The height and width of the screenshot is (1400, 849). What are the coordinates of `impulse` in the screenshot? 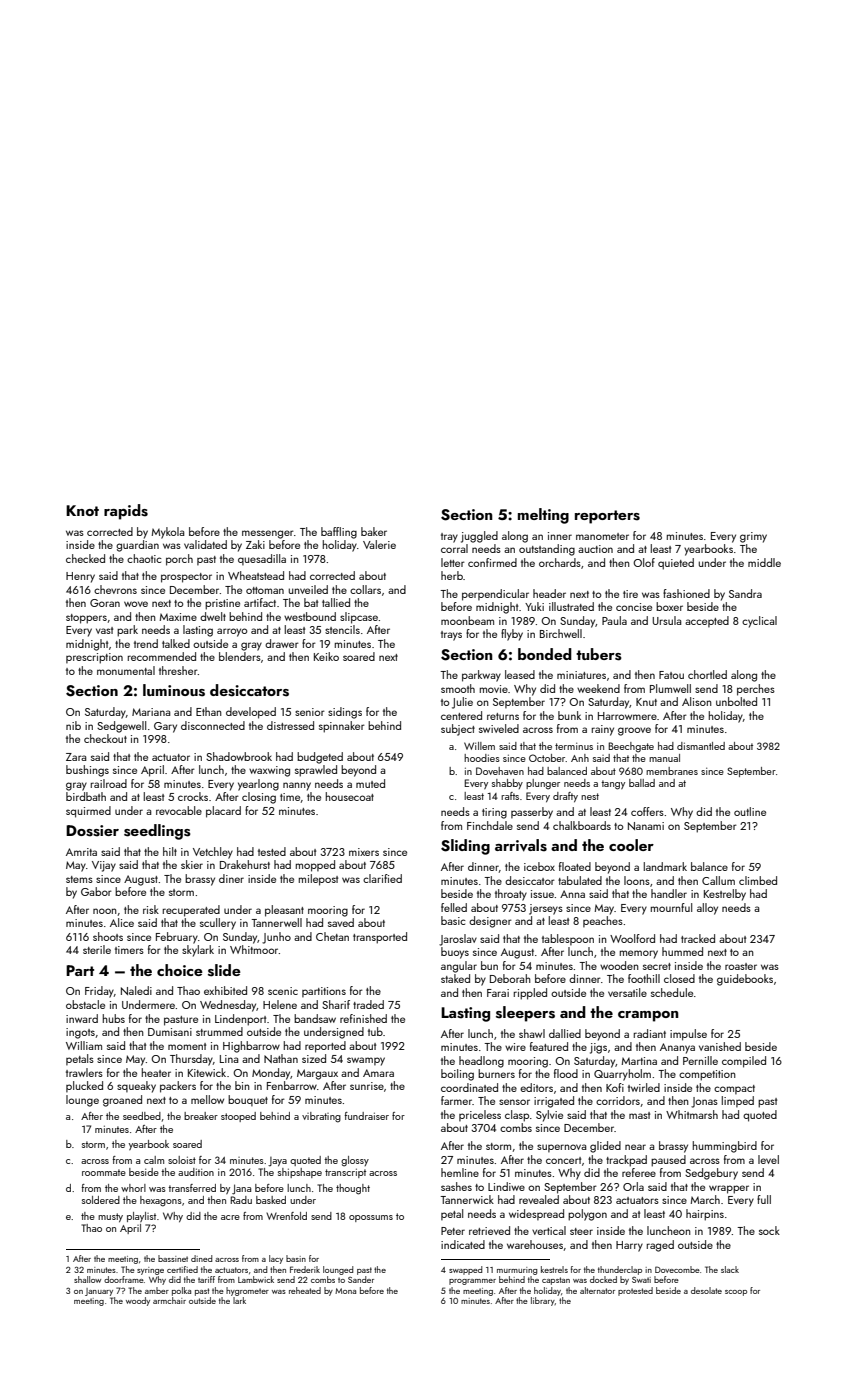 It's located at (688, 1035).
